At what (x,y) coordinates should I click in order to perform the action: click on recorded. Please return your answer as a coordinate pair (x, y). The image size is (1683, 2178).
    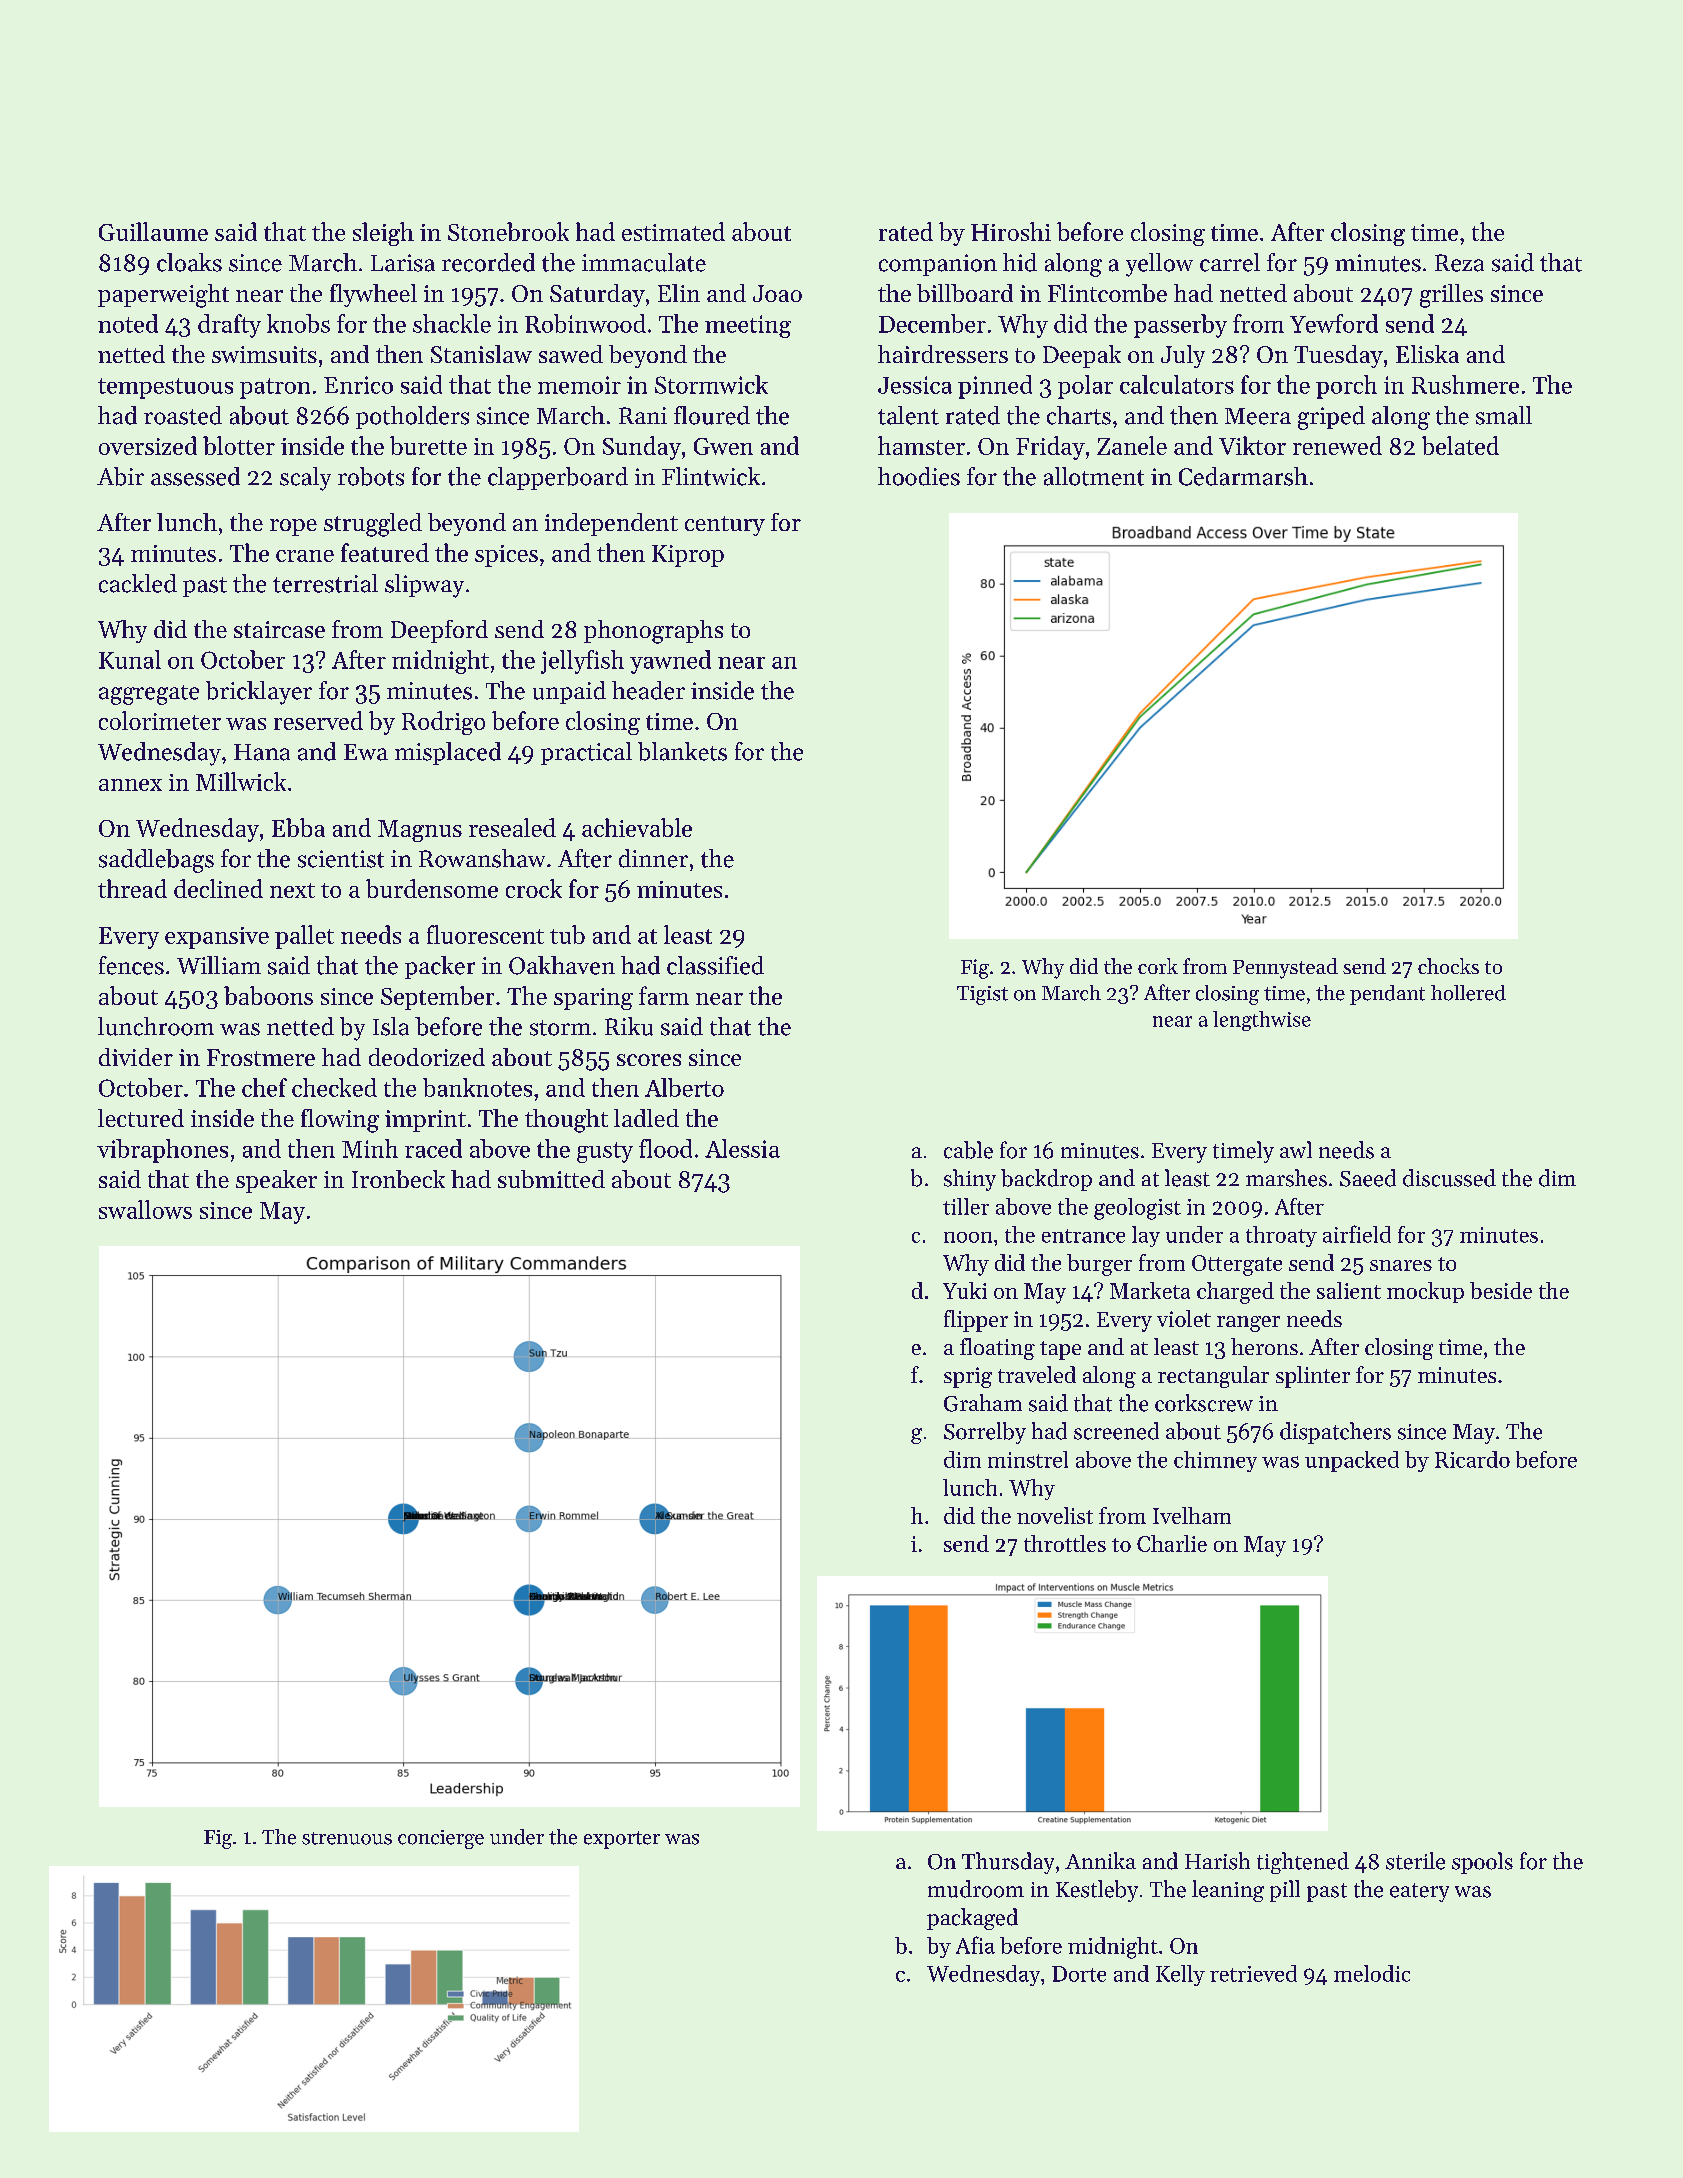
    Looking at the image, I should click on (488, 262).
